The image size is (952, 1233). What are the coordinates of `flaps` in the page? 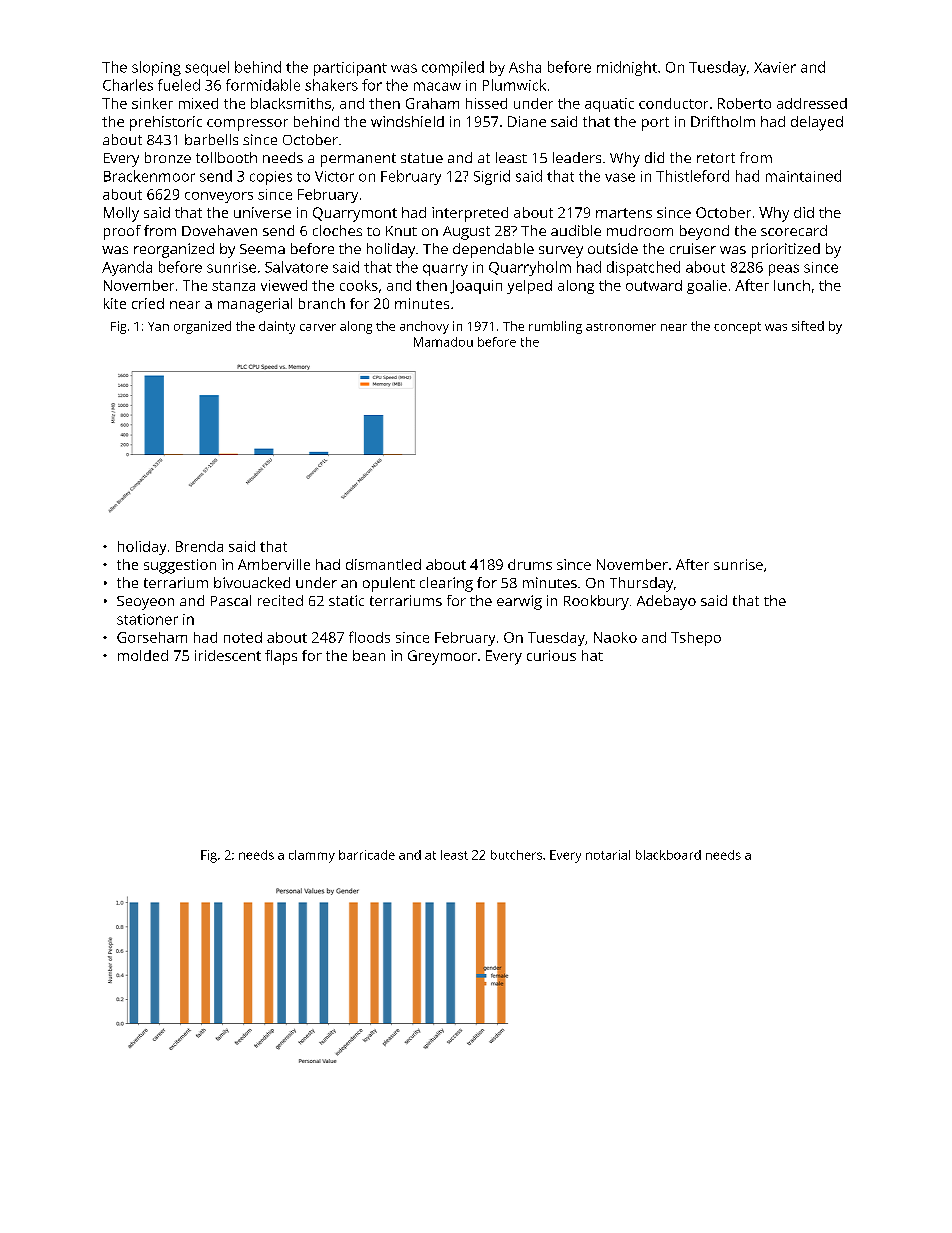 It's located at (281, 657).
